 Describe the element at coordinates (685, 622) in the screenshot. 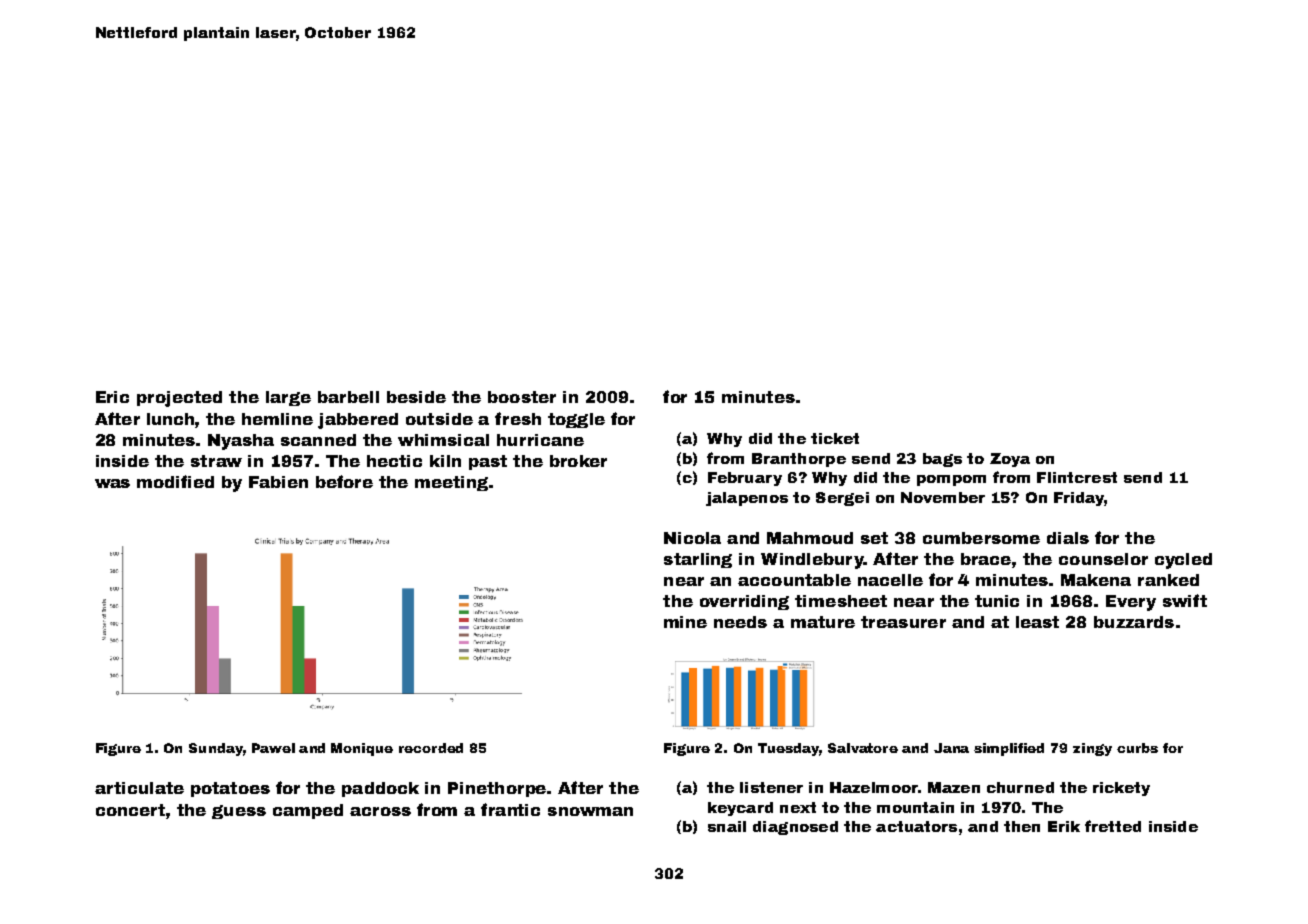

I see `mine` at that location.
